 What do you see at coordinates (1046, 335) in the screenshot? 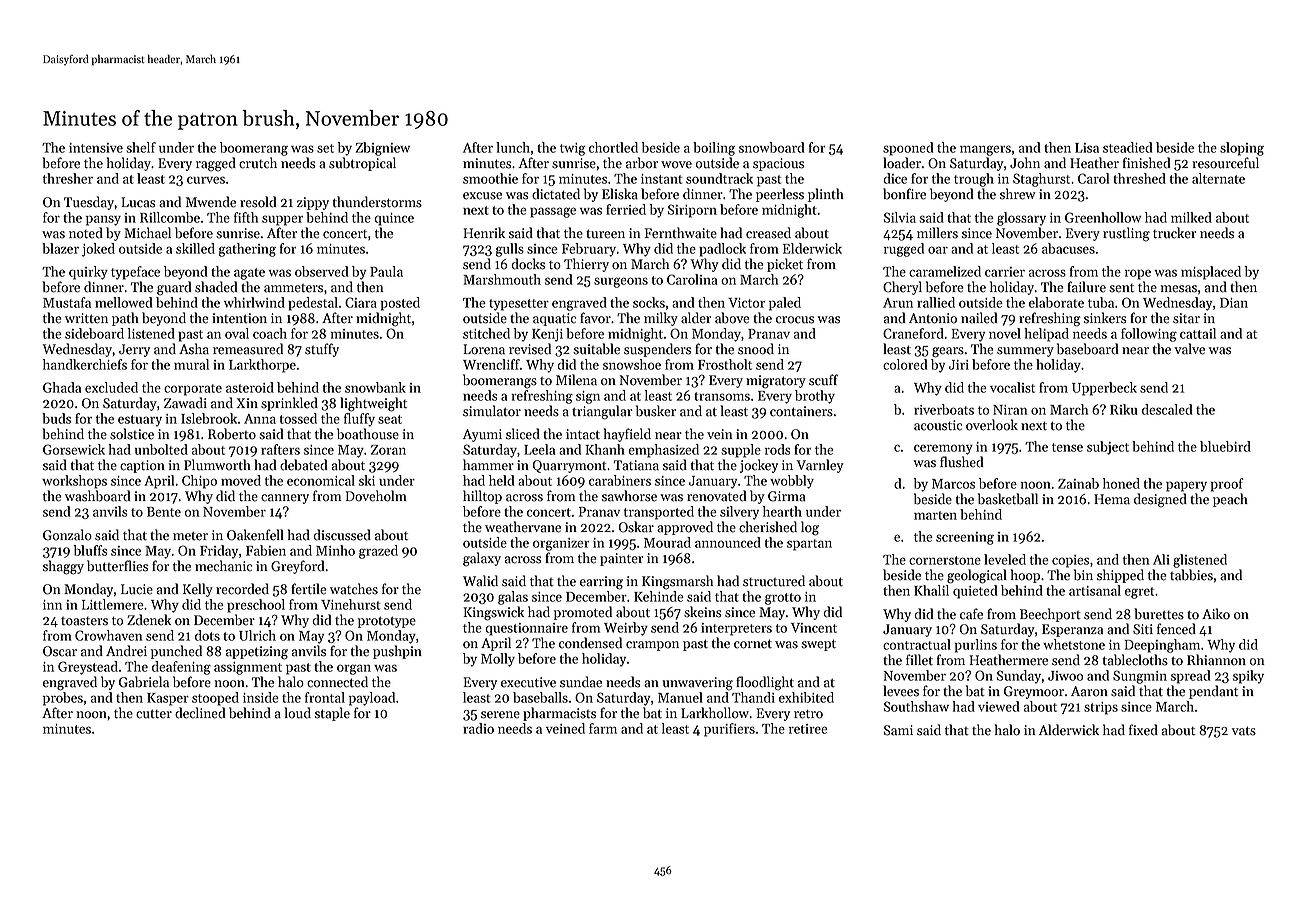
I see `helipad` at bounding box center [1046, 335].
